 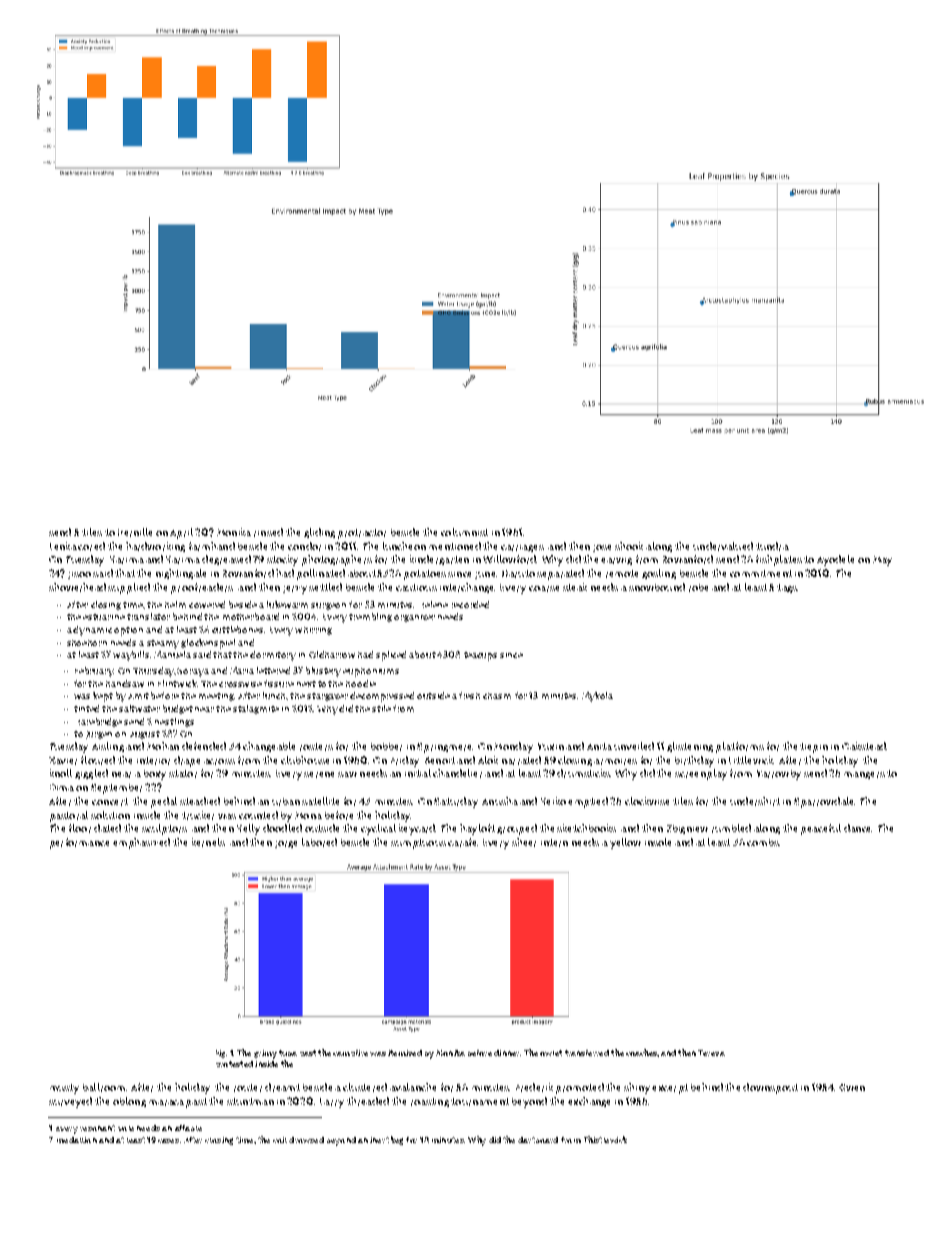 What do you see at coordinates (538, 1140) in the screenshot?
I see `dartboard` at bounding box center [538, 1140].
